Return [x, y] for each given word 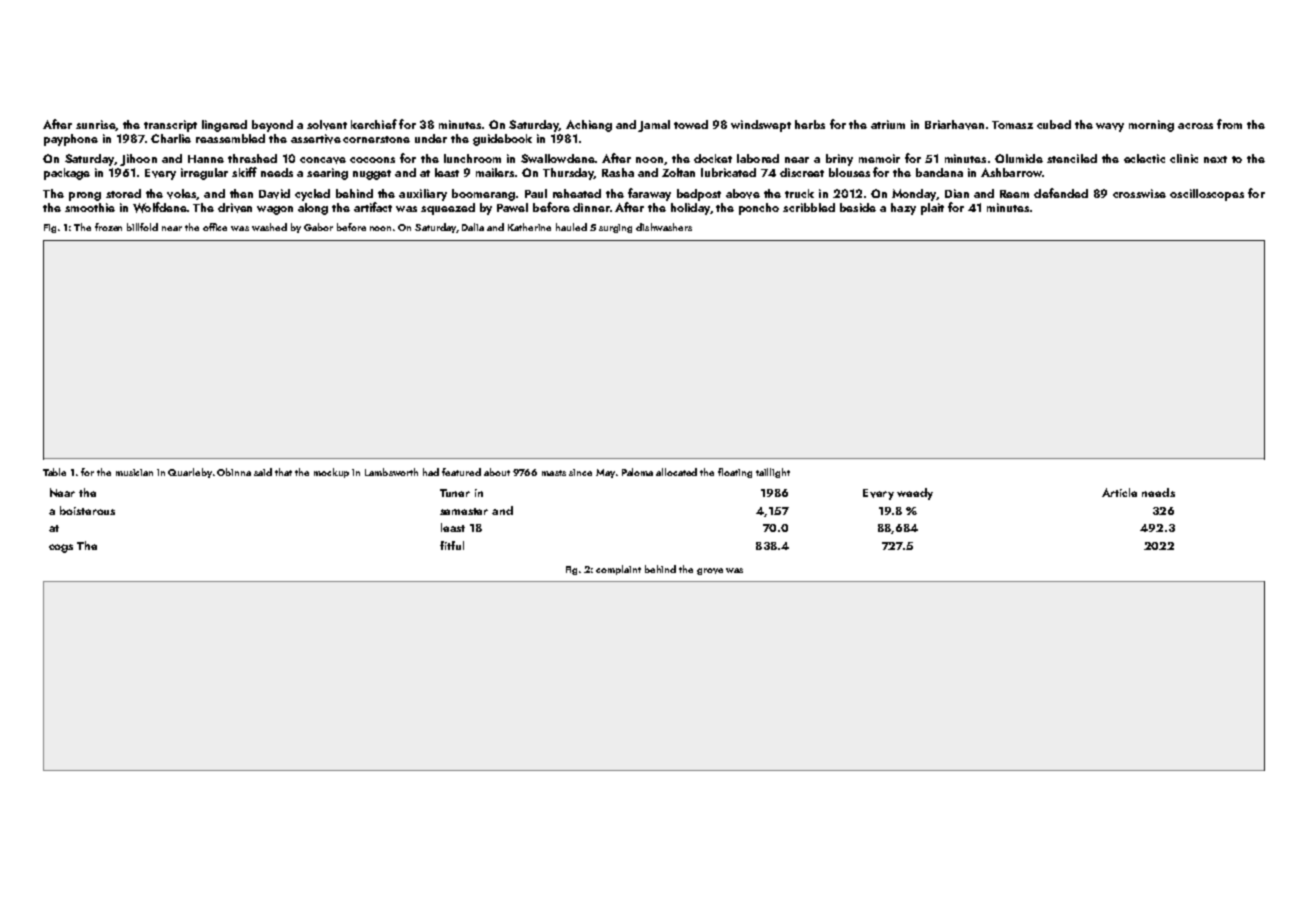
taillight [773, 473]
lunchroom [472, 158]
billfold [142, 227]
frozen [108, 227]
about [497, 472]
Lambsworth [391, 472]
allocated [676, 472]
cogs [61, 548]
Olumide [1019, 158]
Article [1119, 492]
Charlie [171, 138]
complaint [618, 570]
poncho [759, 209]
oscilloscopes [1207, 195]
